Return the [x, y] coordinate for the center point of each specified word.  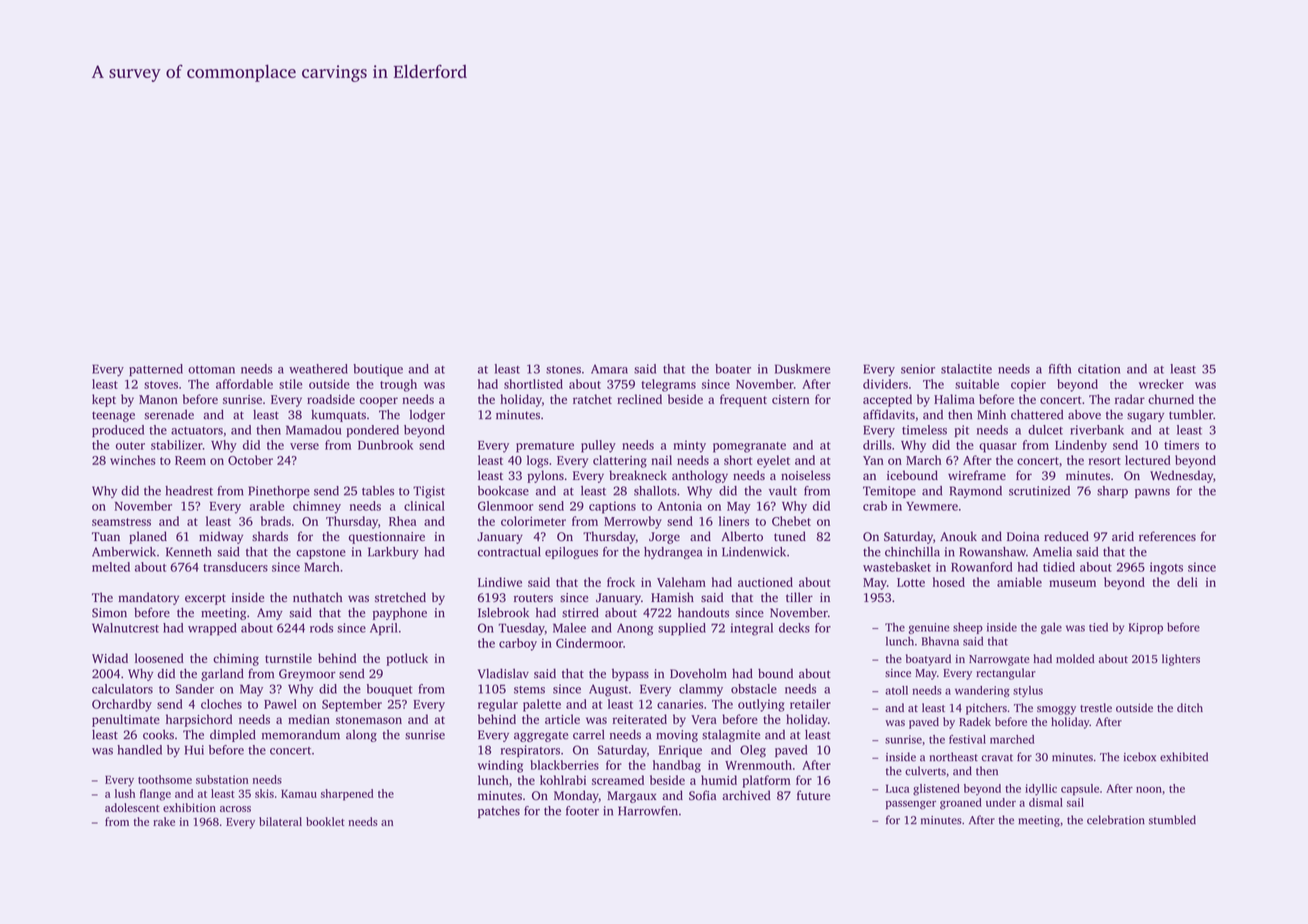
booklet [325, 821]
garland [222, 674]
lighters [1181, 660]
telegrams [668, 385]
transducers [235, 567]
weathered [318, 369]
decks [794, 628]
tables [378, 491]
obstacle [754, 689]
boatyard [928, 660]
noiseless [806, 475]
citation [1099, 369]
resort [1105, 461]
